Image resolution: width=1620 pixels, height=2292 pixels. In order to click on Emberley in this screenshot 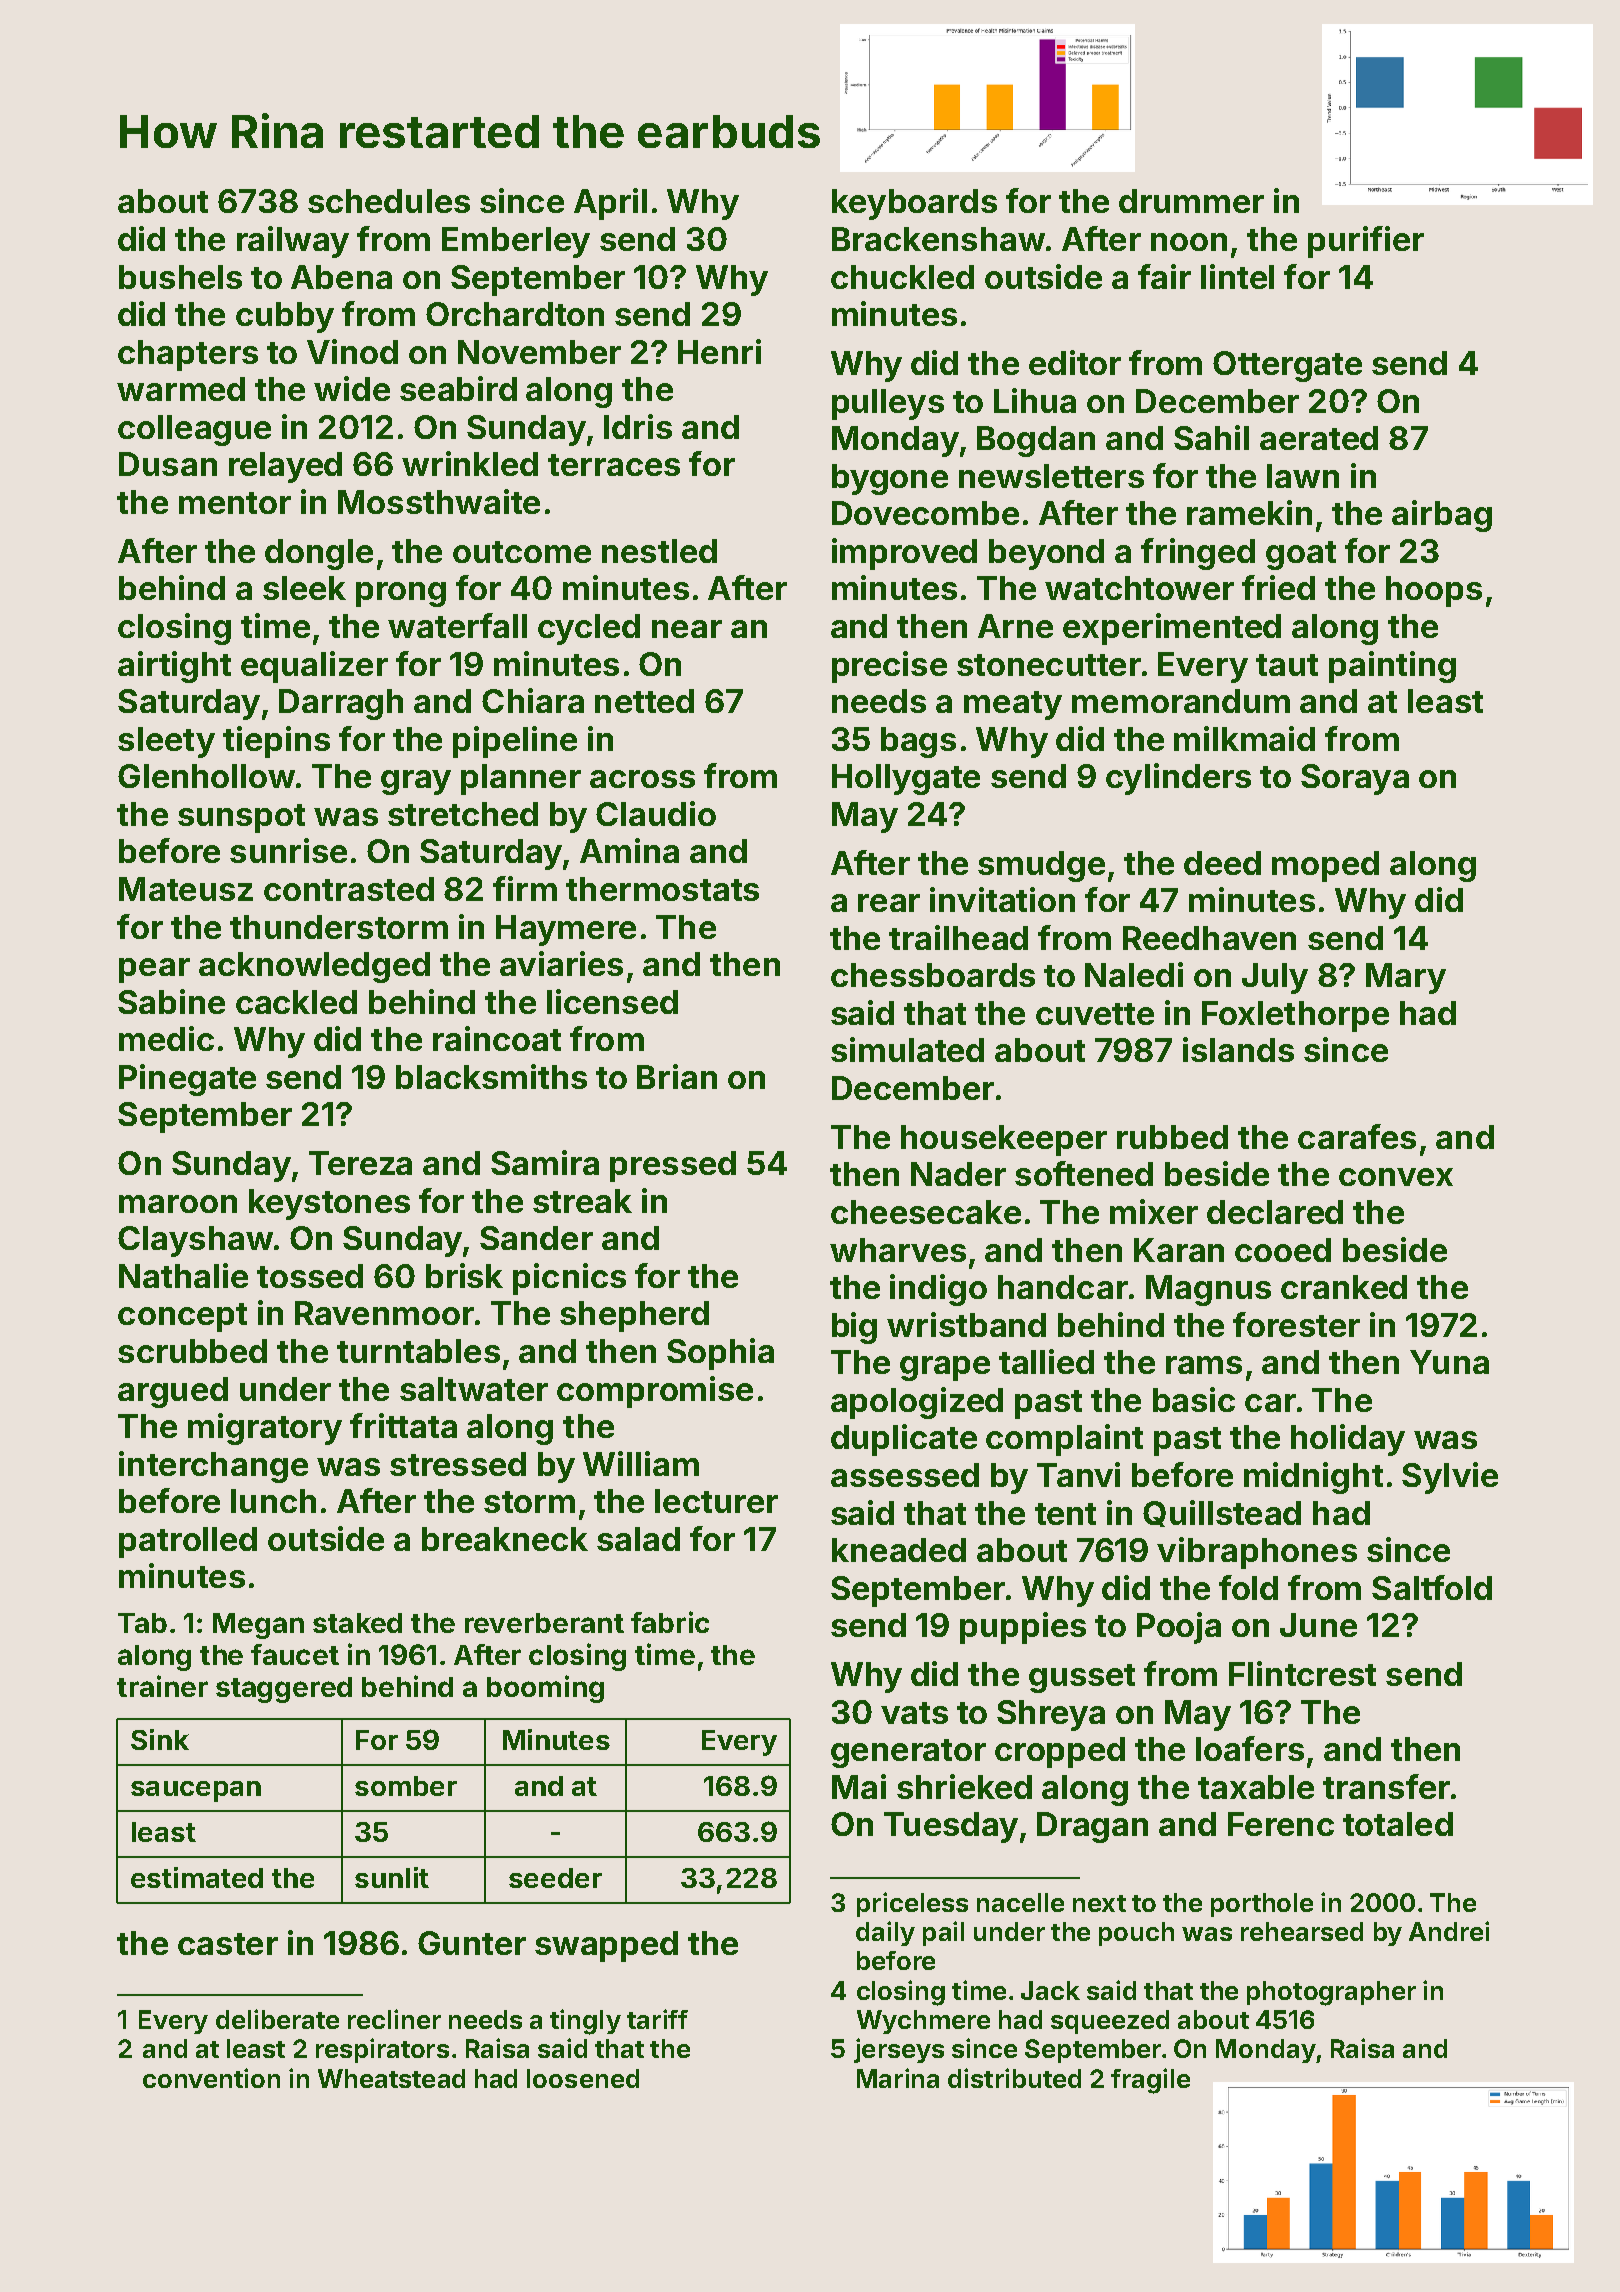, I will do `click(516, 242)`.
